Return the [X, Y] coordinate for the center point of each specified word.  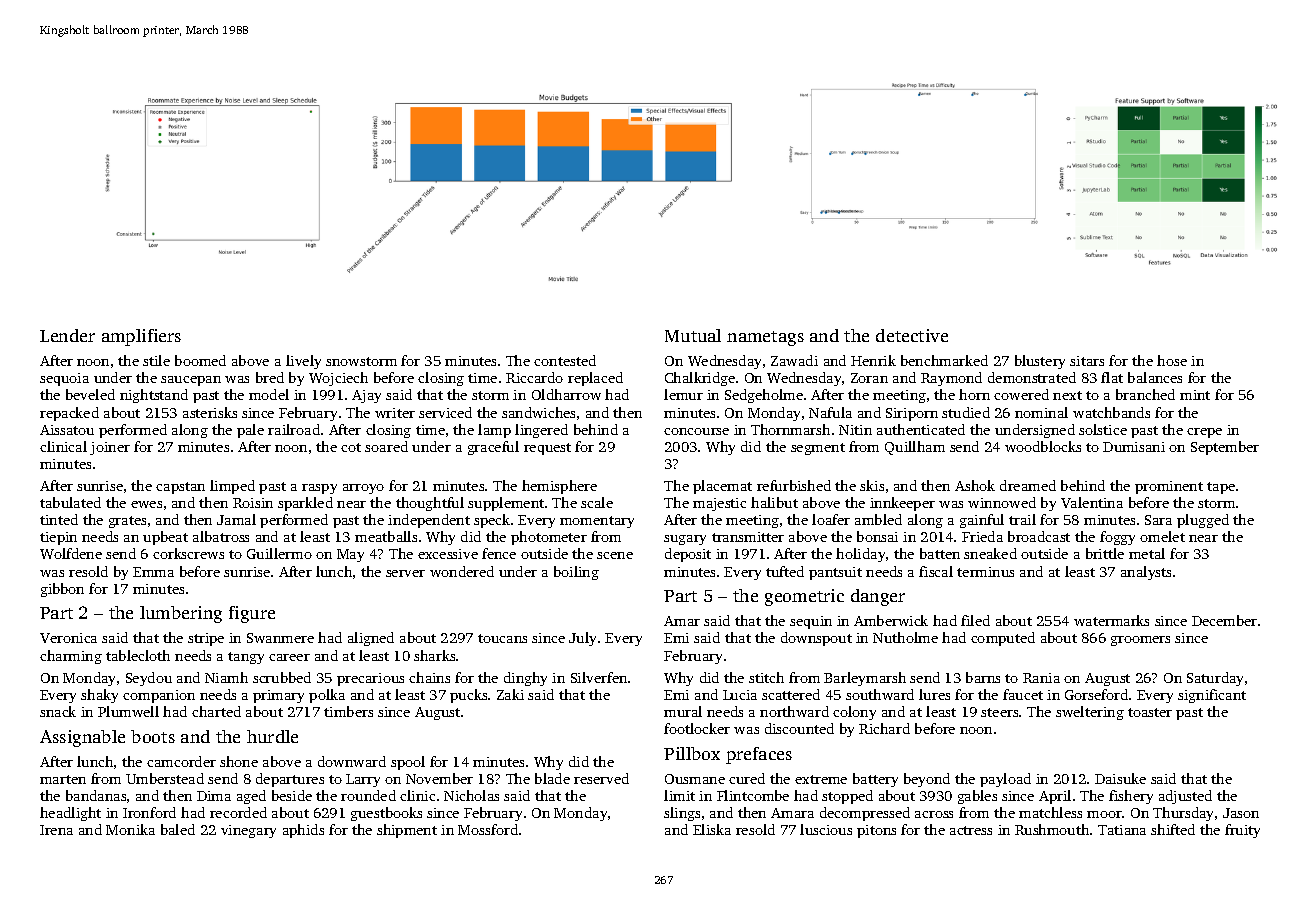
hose [1172, 360]
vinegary [248, 831]
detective [912, 335]
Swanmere [280, 638]
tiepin [58, 538]
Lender [67, 335]
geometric [804, 597]
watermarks [1111, 620]
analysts [1146, 573]
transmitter [748, 537]
